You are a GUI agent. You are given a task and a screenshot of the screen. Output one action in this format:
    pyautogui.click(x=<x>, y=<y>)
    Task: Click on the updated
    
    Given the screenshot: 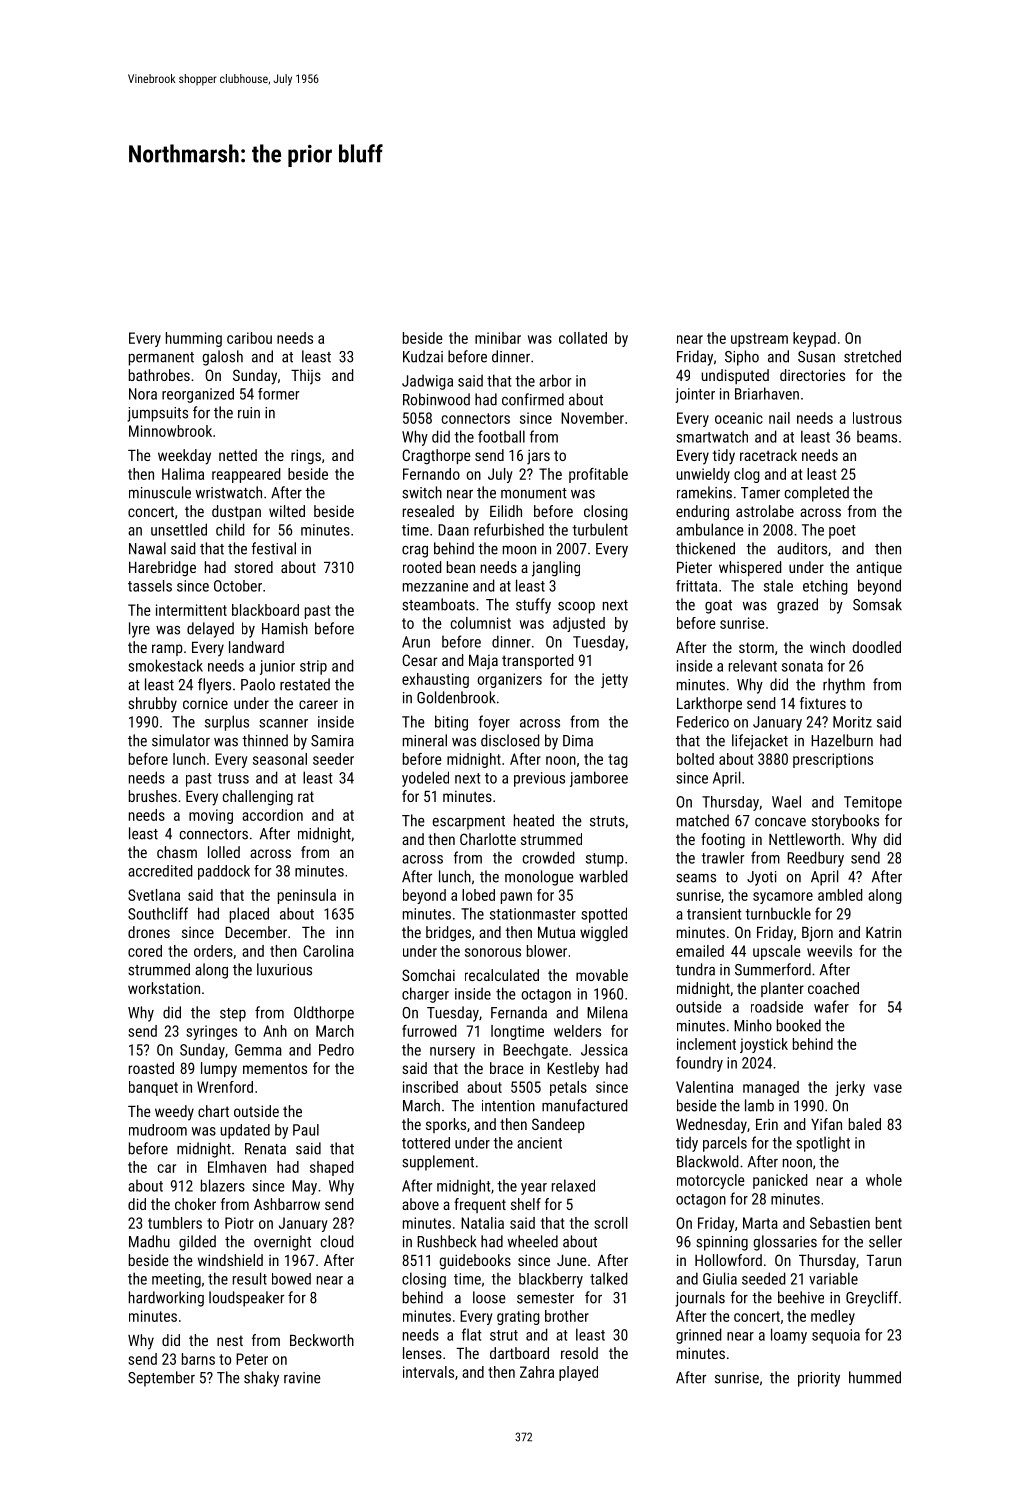 What is the action you would take?
    pyautogui.click(x=245, y=1131)
